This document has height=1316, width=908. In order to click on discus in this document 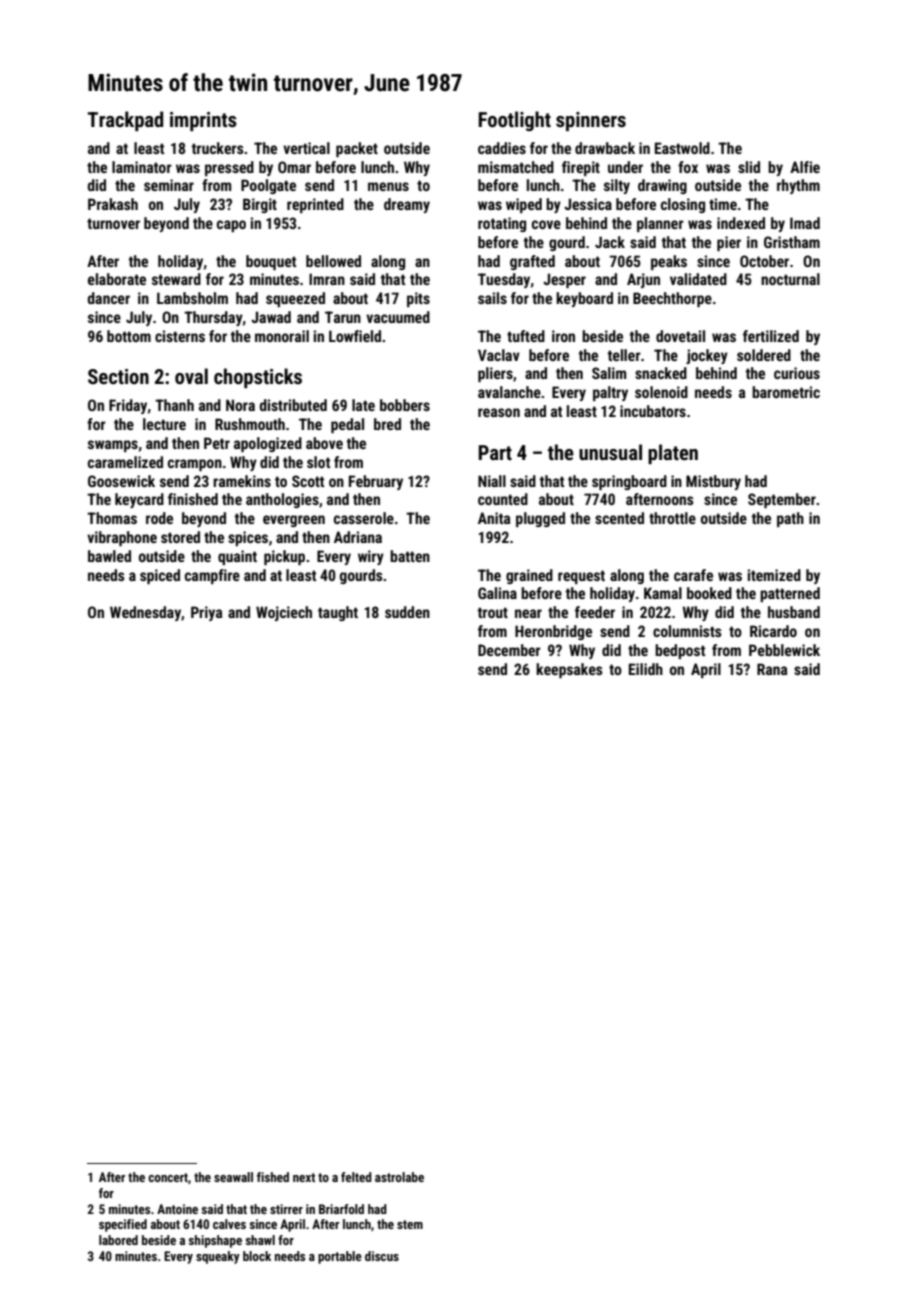, I will do `click(382, 1256)`.
